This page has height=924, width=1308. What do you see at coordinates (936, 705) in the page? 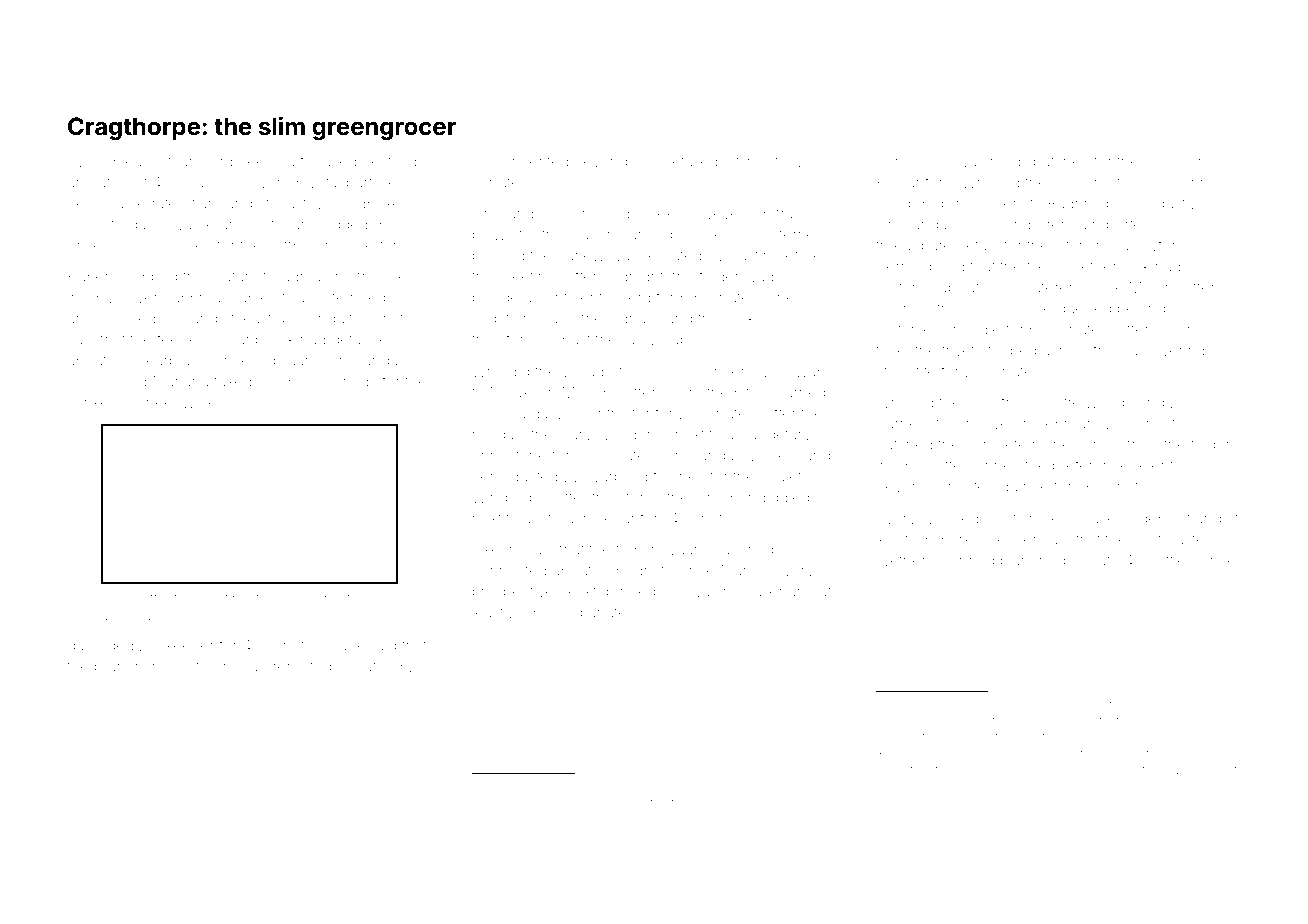
I see `palisade` at bounding box center [936, 705].
